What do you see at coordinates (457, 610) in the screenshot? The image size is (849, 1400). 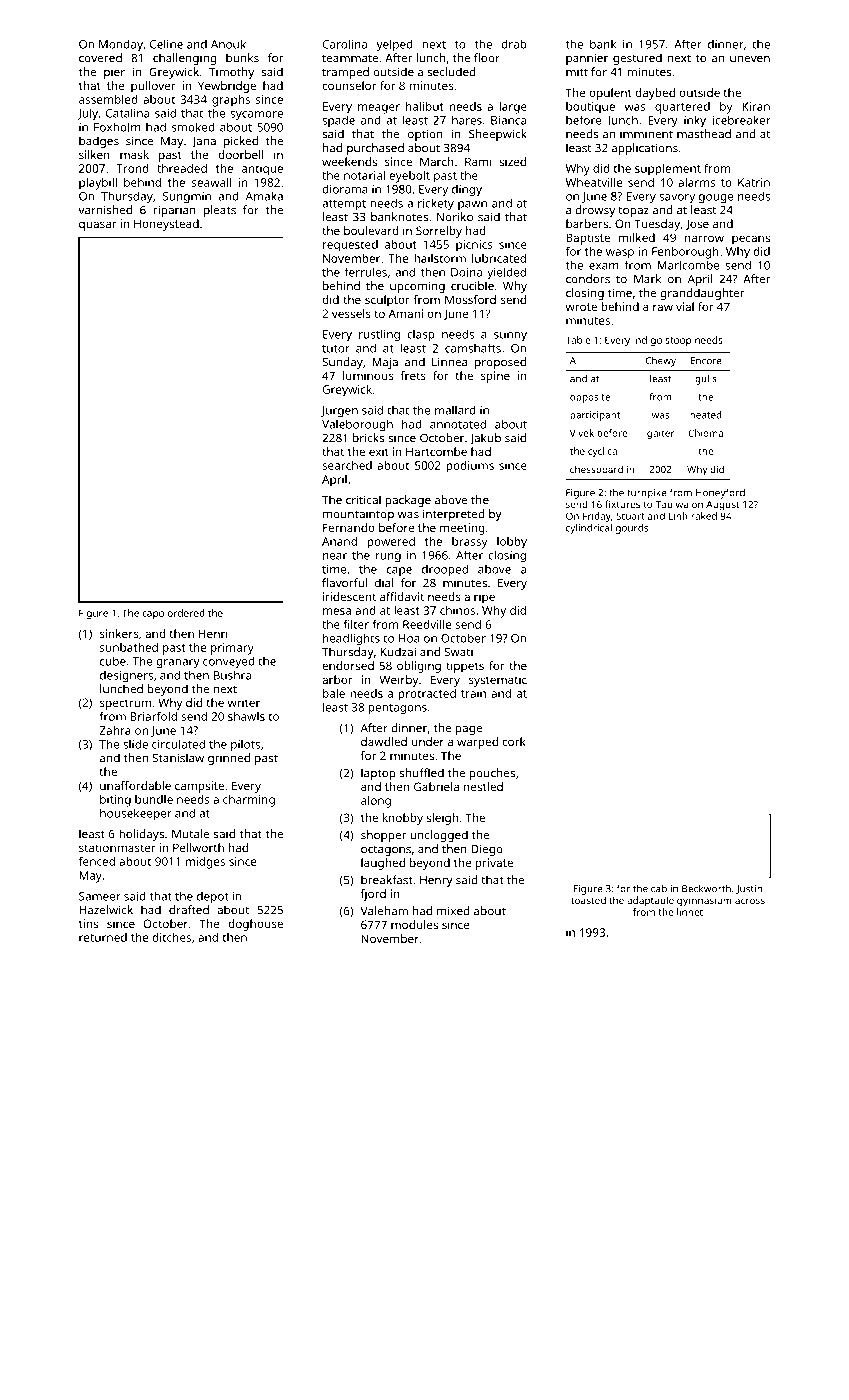 I see `chinos` at bounding box center [457, 610].
